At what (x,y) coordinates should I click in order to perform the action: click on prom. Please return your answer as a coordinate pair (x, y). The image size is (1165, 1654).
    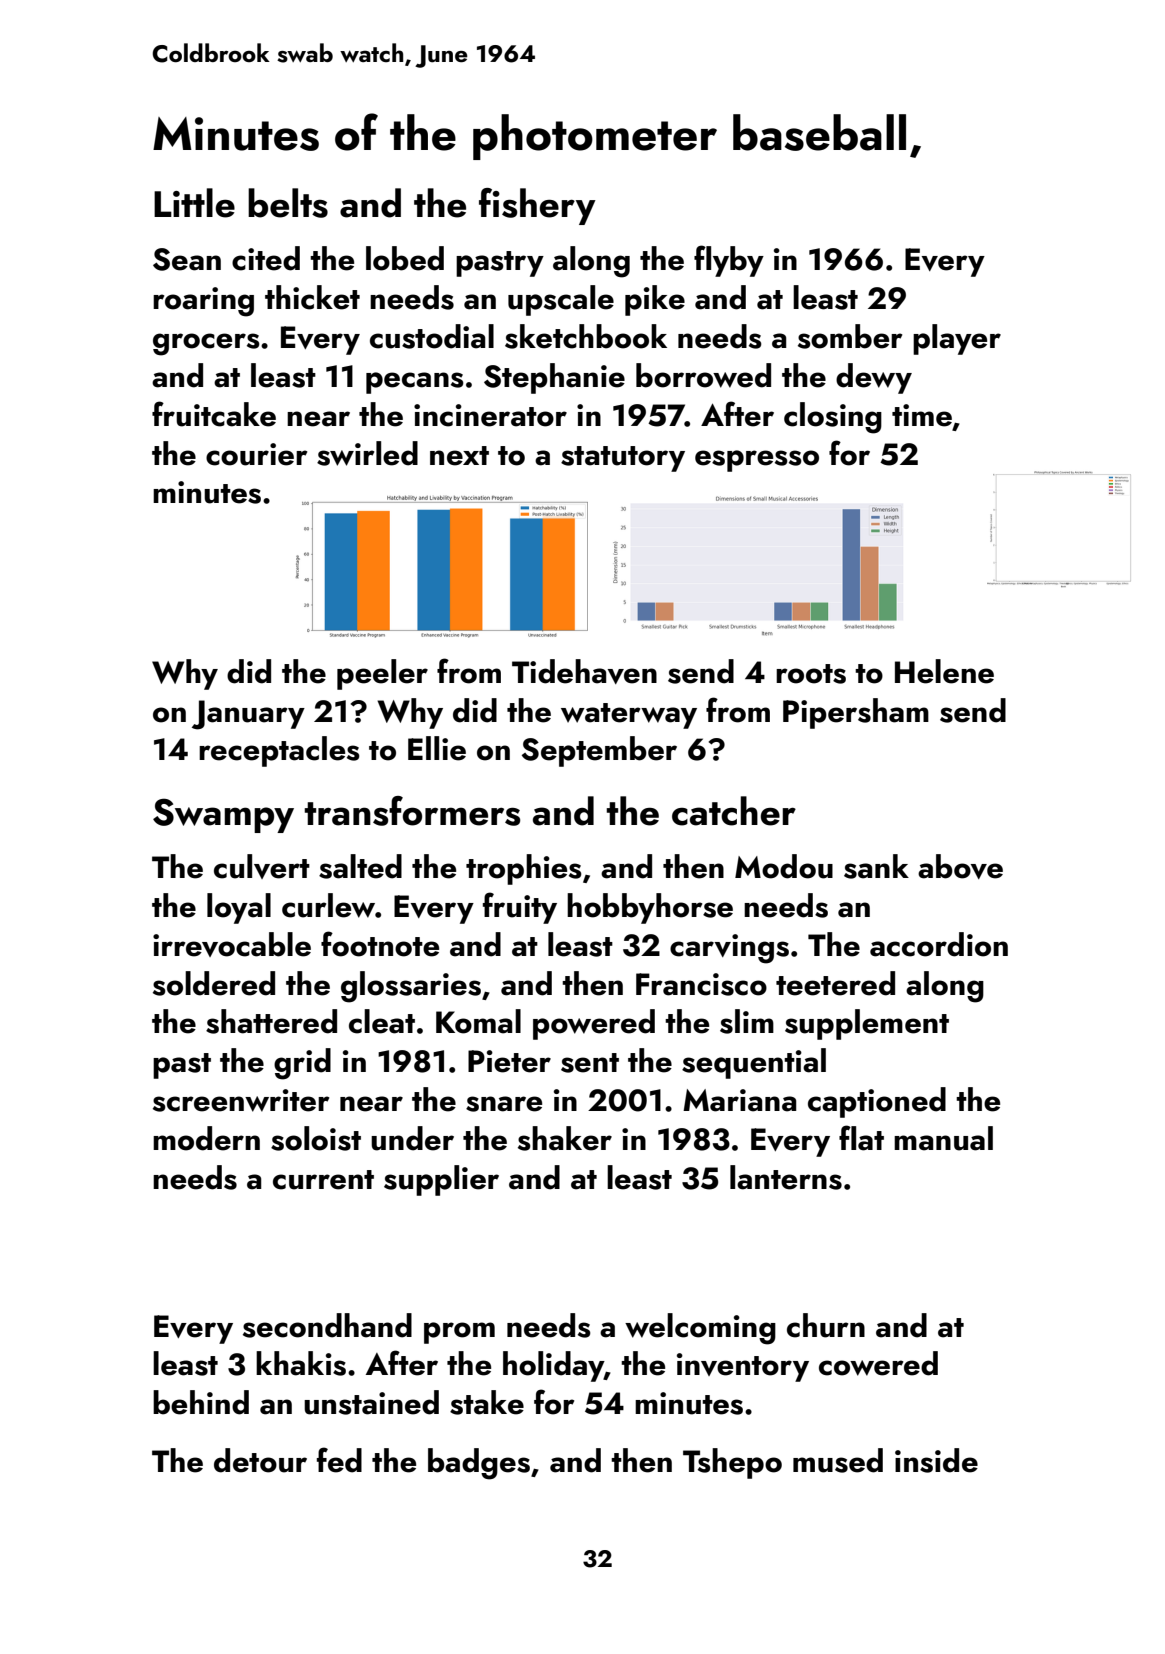
    Looking at the image, I should click on (459, 1333).
